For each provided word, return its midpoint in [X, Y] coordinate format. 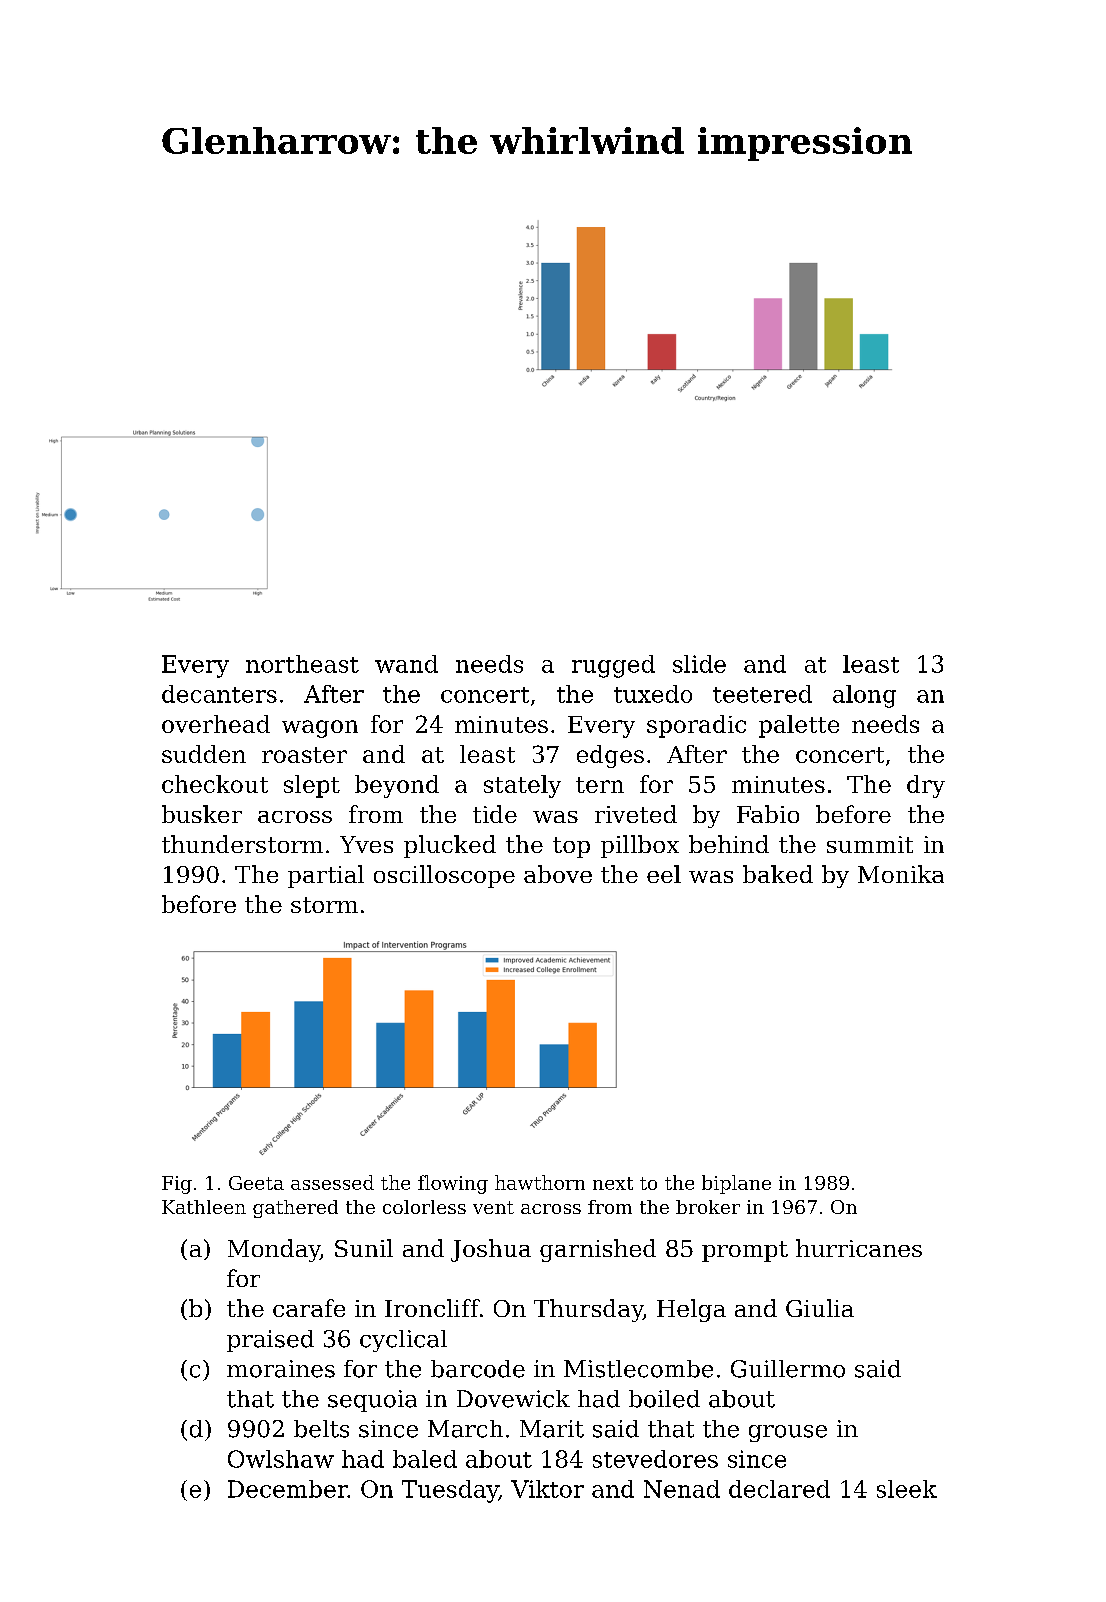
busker [202, 814]
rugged [613, 666]
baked [778, 874]
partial [326, 876]
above [558, 874]
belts [321, 1429]
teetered [762, 694]
